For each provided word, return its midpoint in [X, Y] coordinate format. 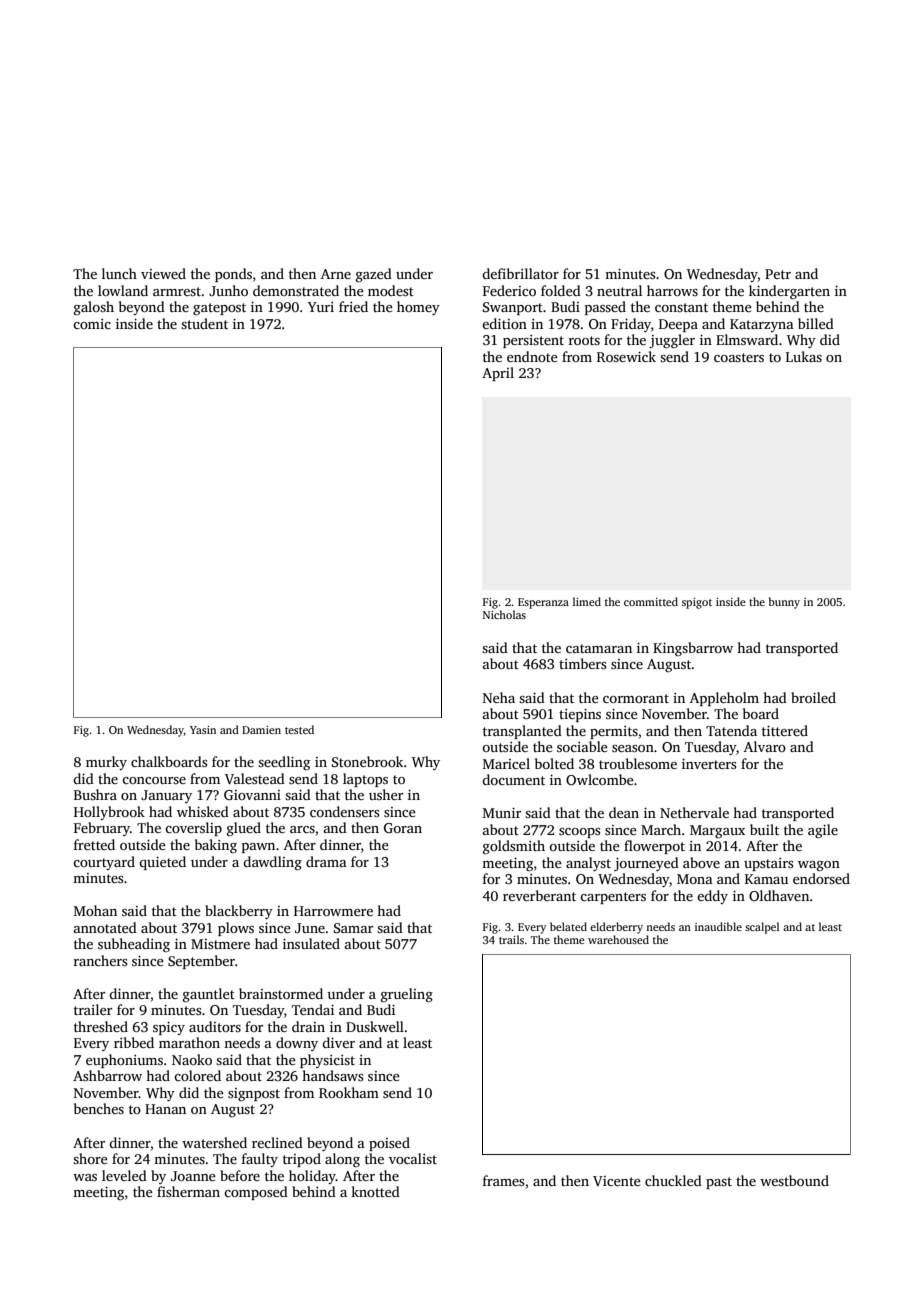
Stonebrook [367, 761]
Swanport [513, 308]
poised [389, 1144]
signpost [254, 1094]
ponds [233, 275]
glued [244, 829]
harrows [672, 290]
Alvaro [765, 746]
